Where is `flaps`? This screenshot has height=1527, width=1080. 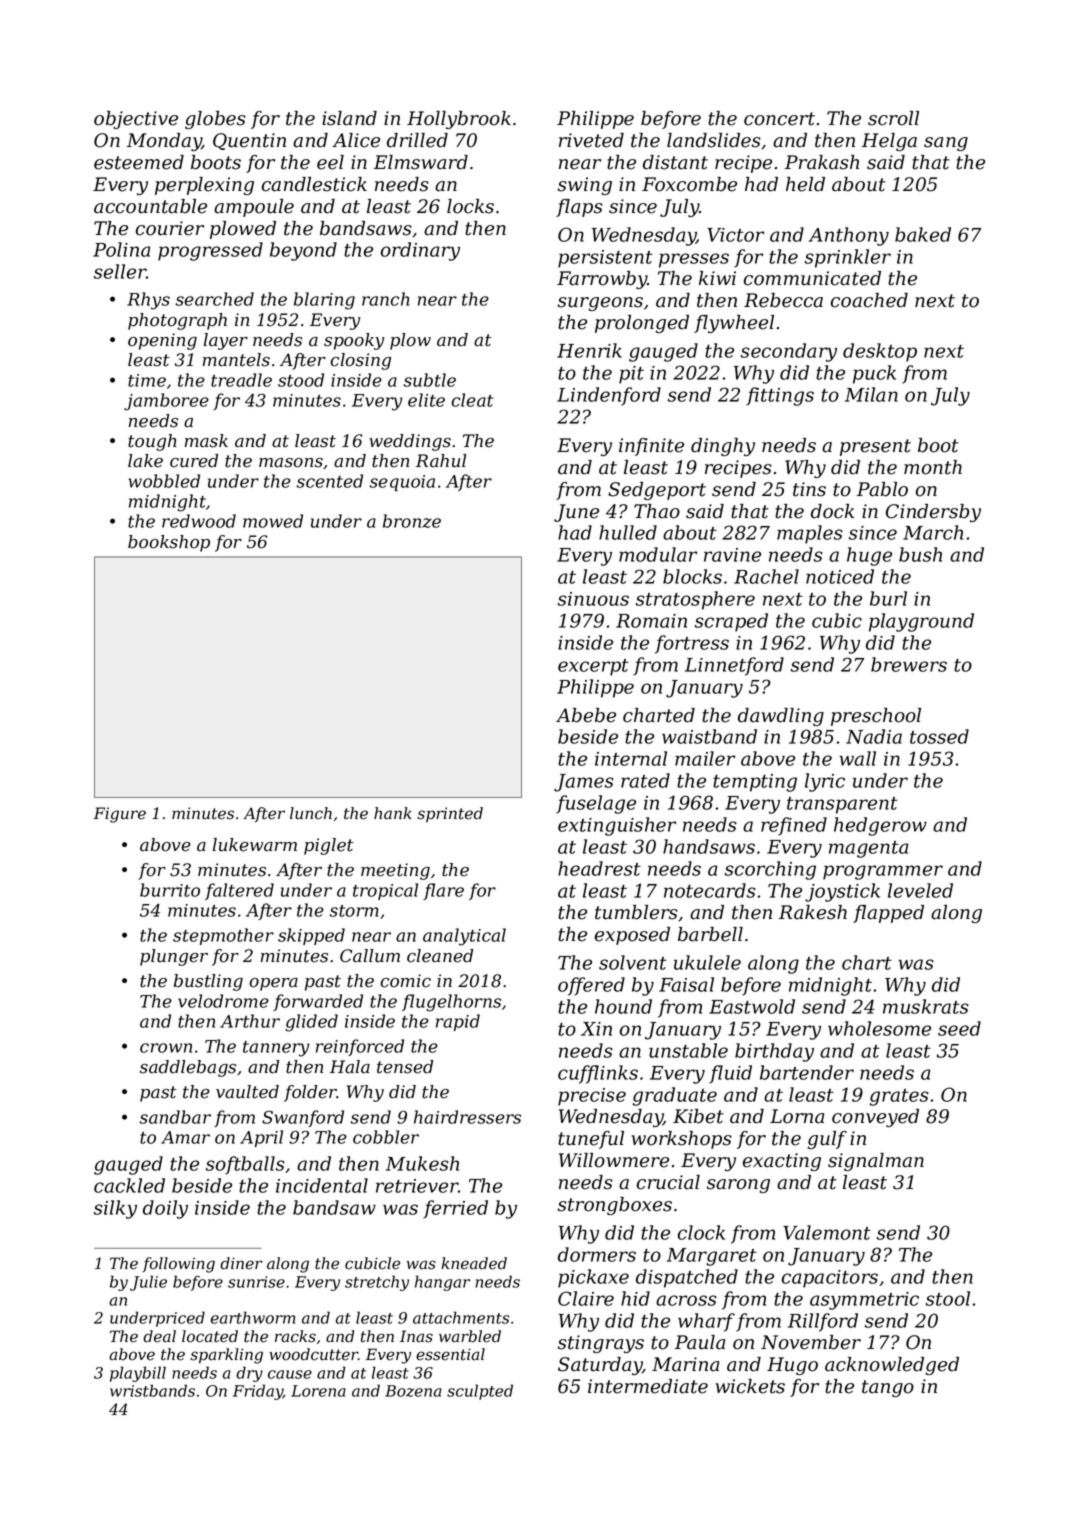 flaps is located at coordinates (579, 208).
